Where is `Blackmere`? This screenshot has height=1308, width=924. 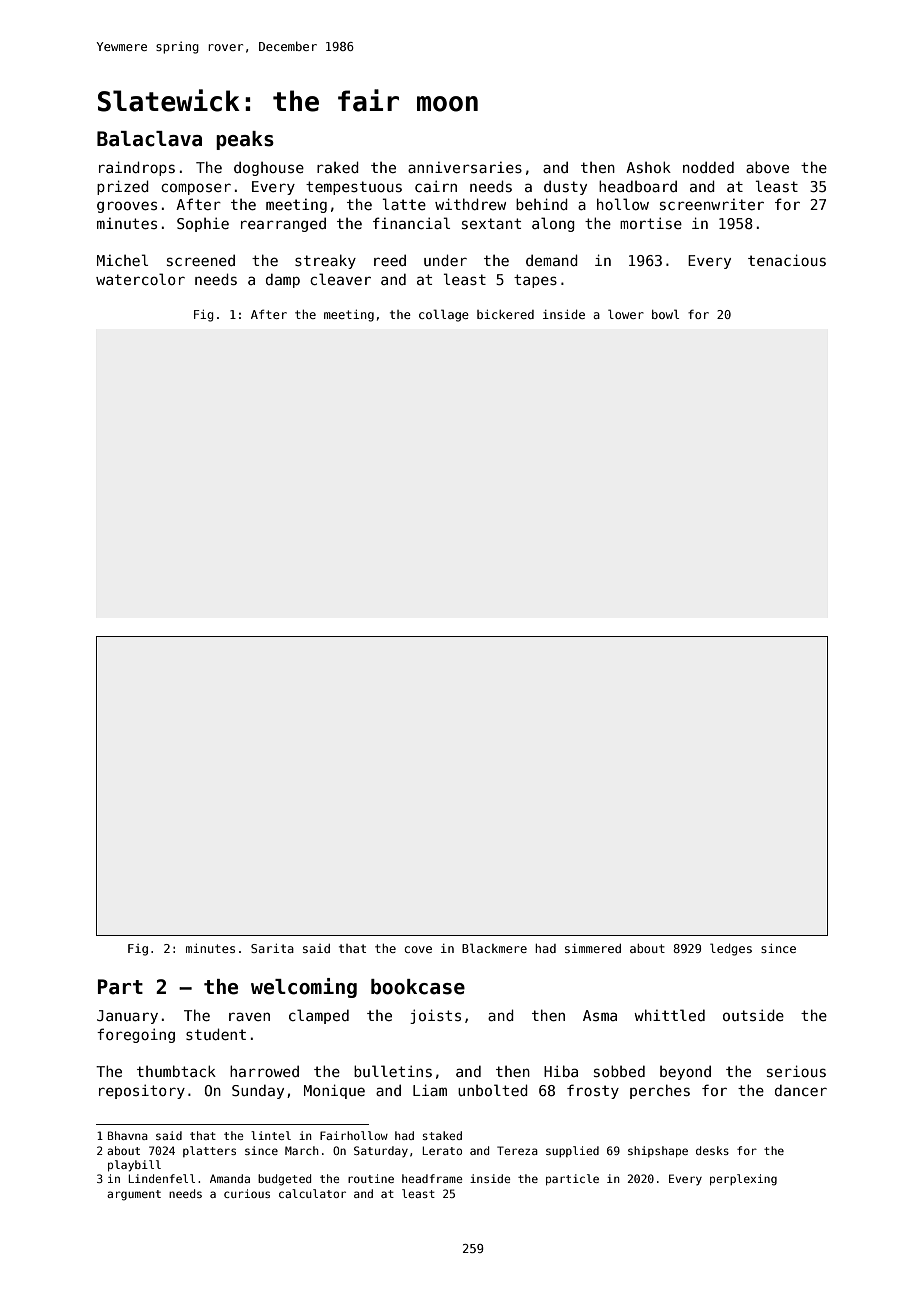 Blackmere is located at coordinates (494, 948).
